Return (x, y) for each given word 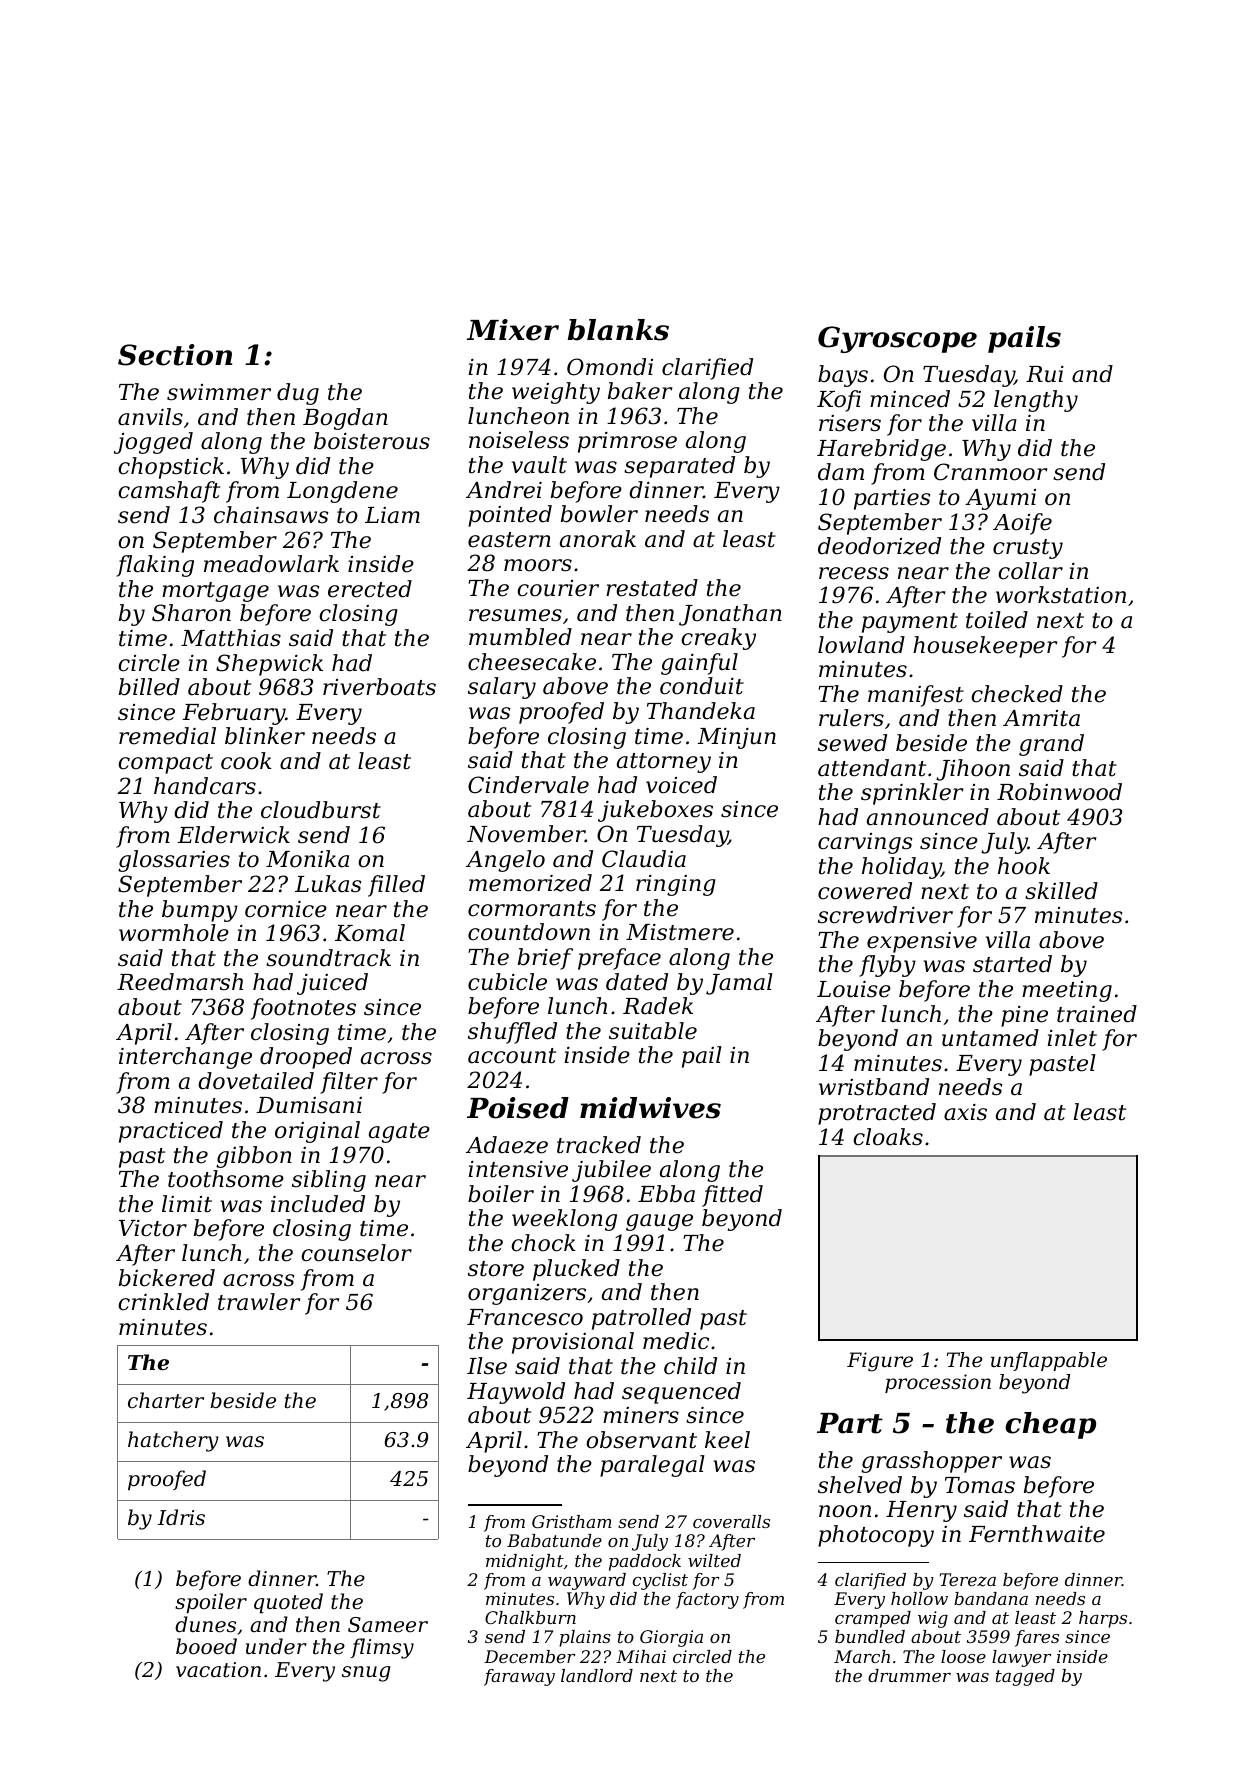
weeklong (564, 1220)
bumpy (200, 911)
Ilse (487, 1366)
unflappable (1049, 1361)
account (512, 1056)
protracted (877, 1114)
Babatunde (554, 1540)
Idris (181, 1517)
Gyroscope (897, 339)
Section (175, 355)
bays (843, 376)
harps (1103, 1619)
